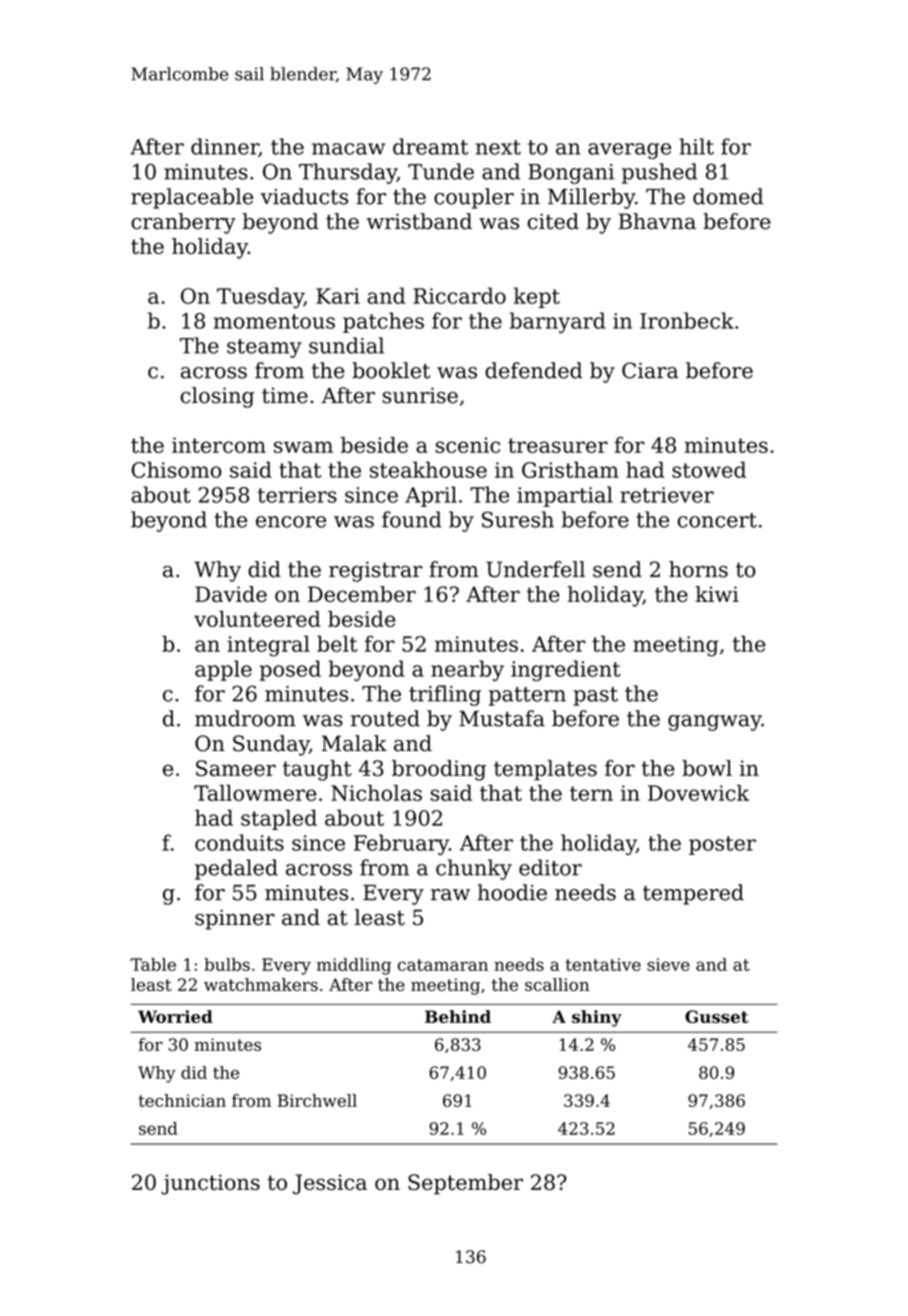 This page has width=908, height=1316. Describe the element at coordinates (512, 892) in the page. I see `hoodie` at that location.
